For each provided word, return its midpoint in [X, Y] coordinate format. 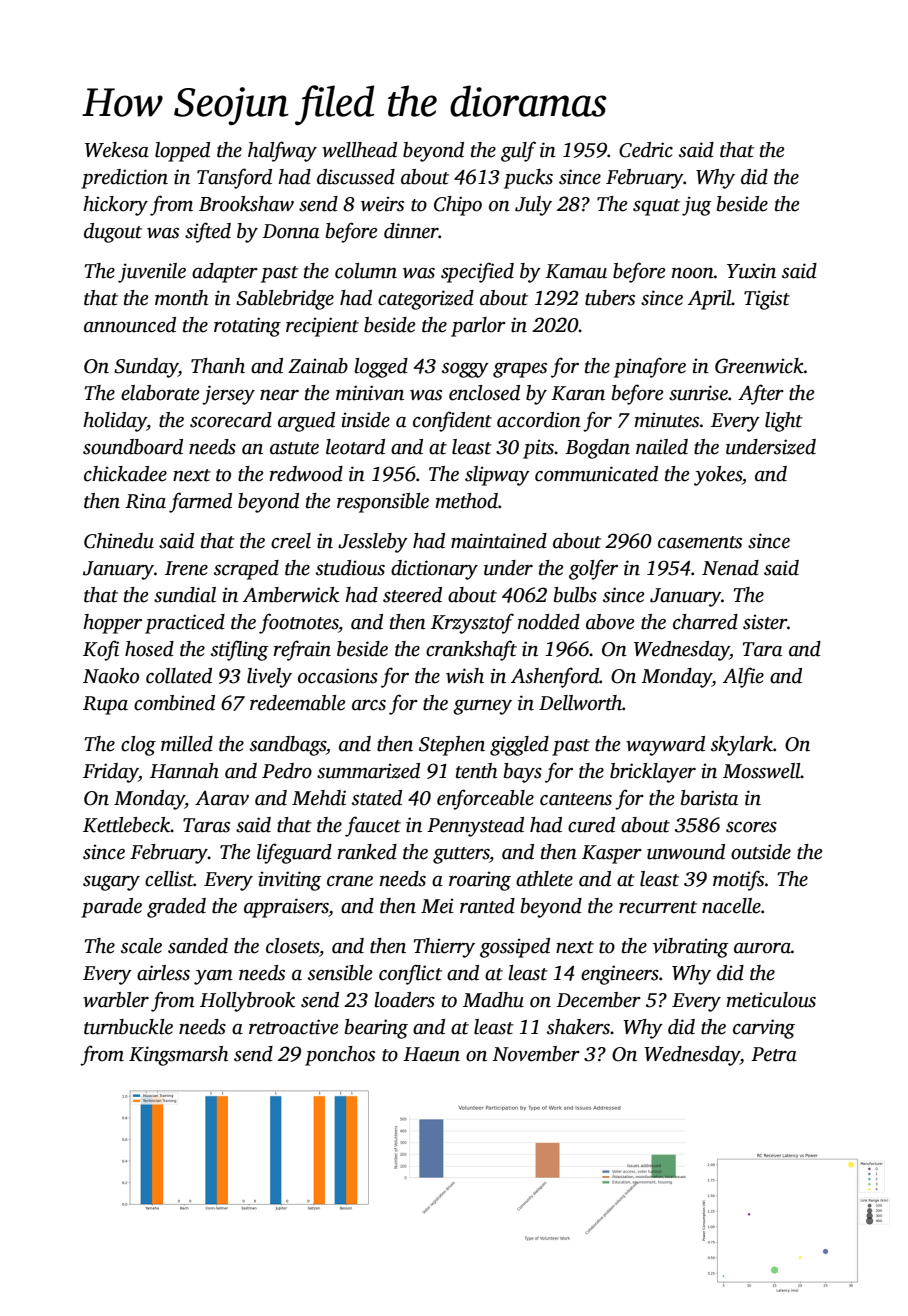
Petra [774, 1054]
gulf [518, 151]
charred [705, 622]
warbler [116, 1000]
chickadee [125, 474]
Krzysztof [472, 623]
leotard [355, 447]
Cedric [646, 150]
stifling [240, 650]
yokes [718, 476]
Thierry [444, 948]
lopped [182, 152]
